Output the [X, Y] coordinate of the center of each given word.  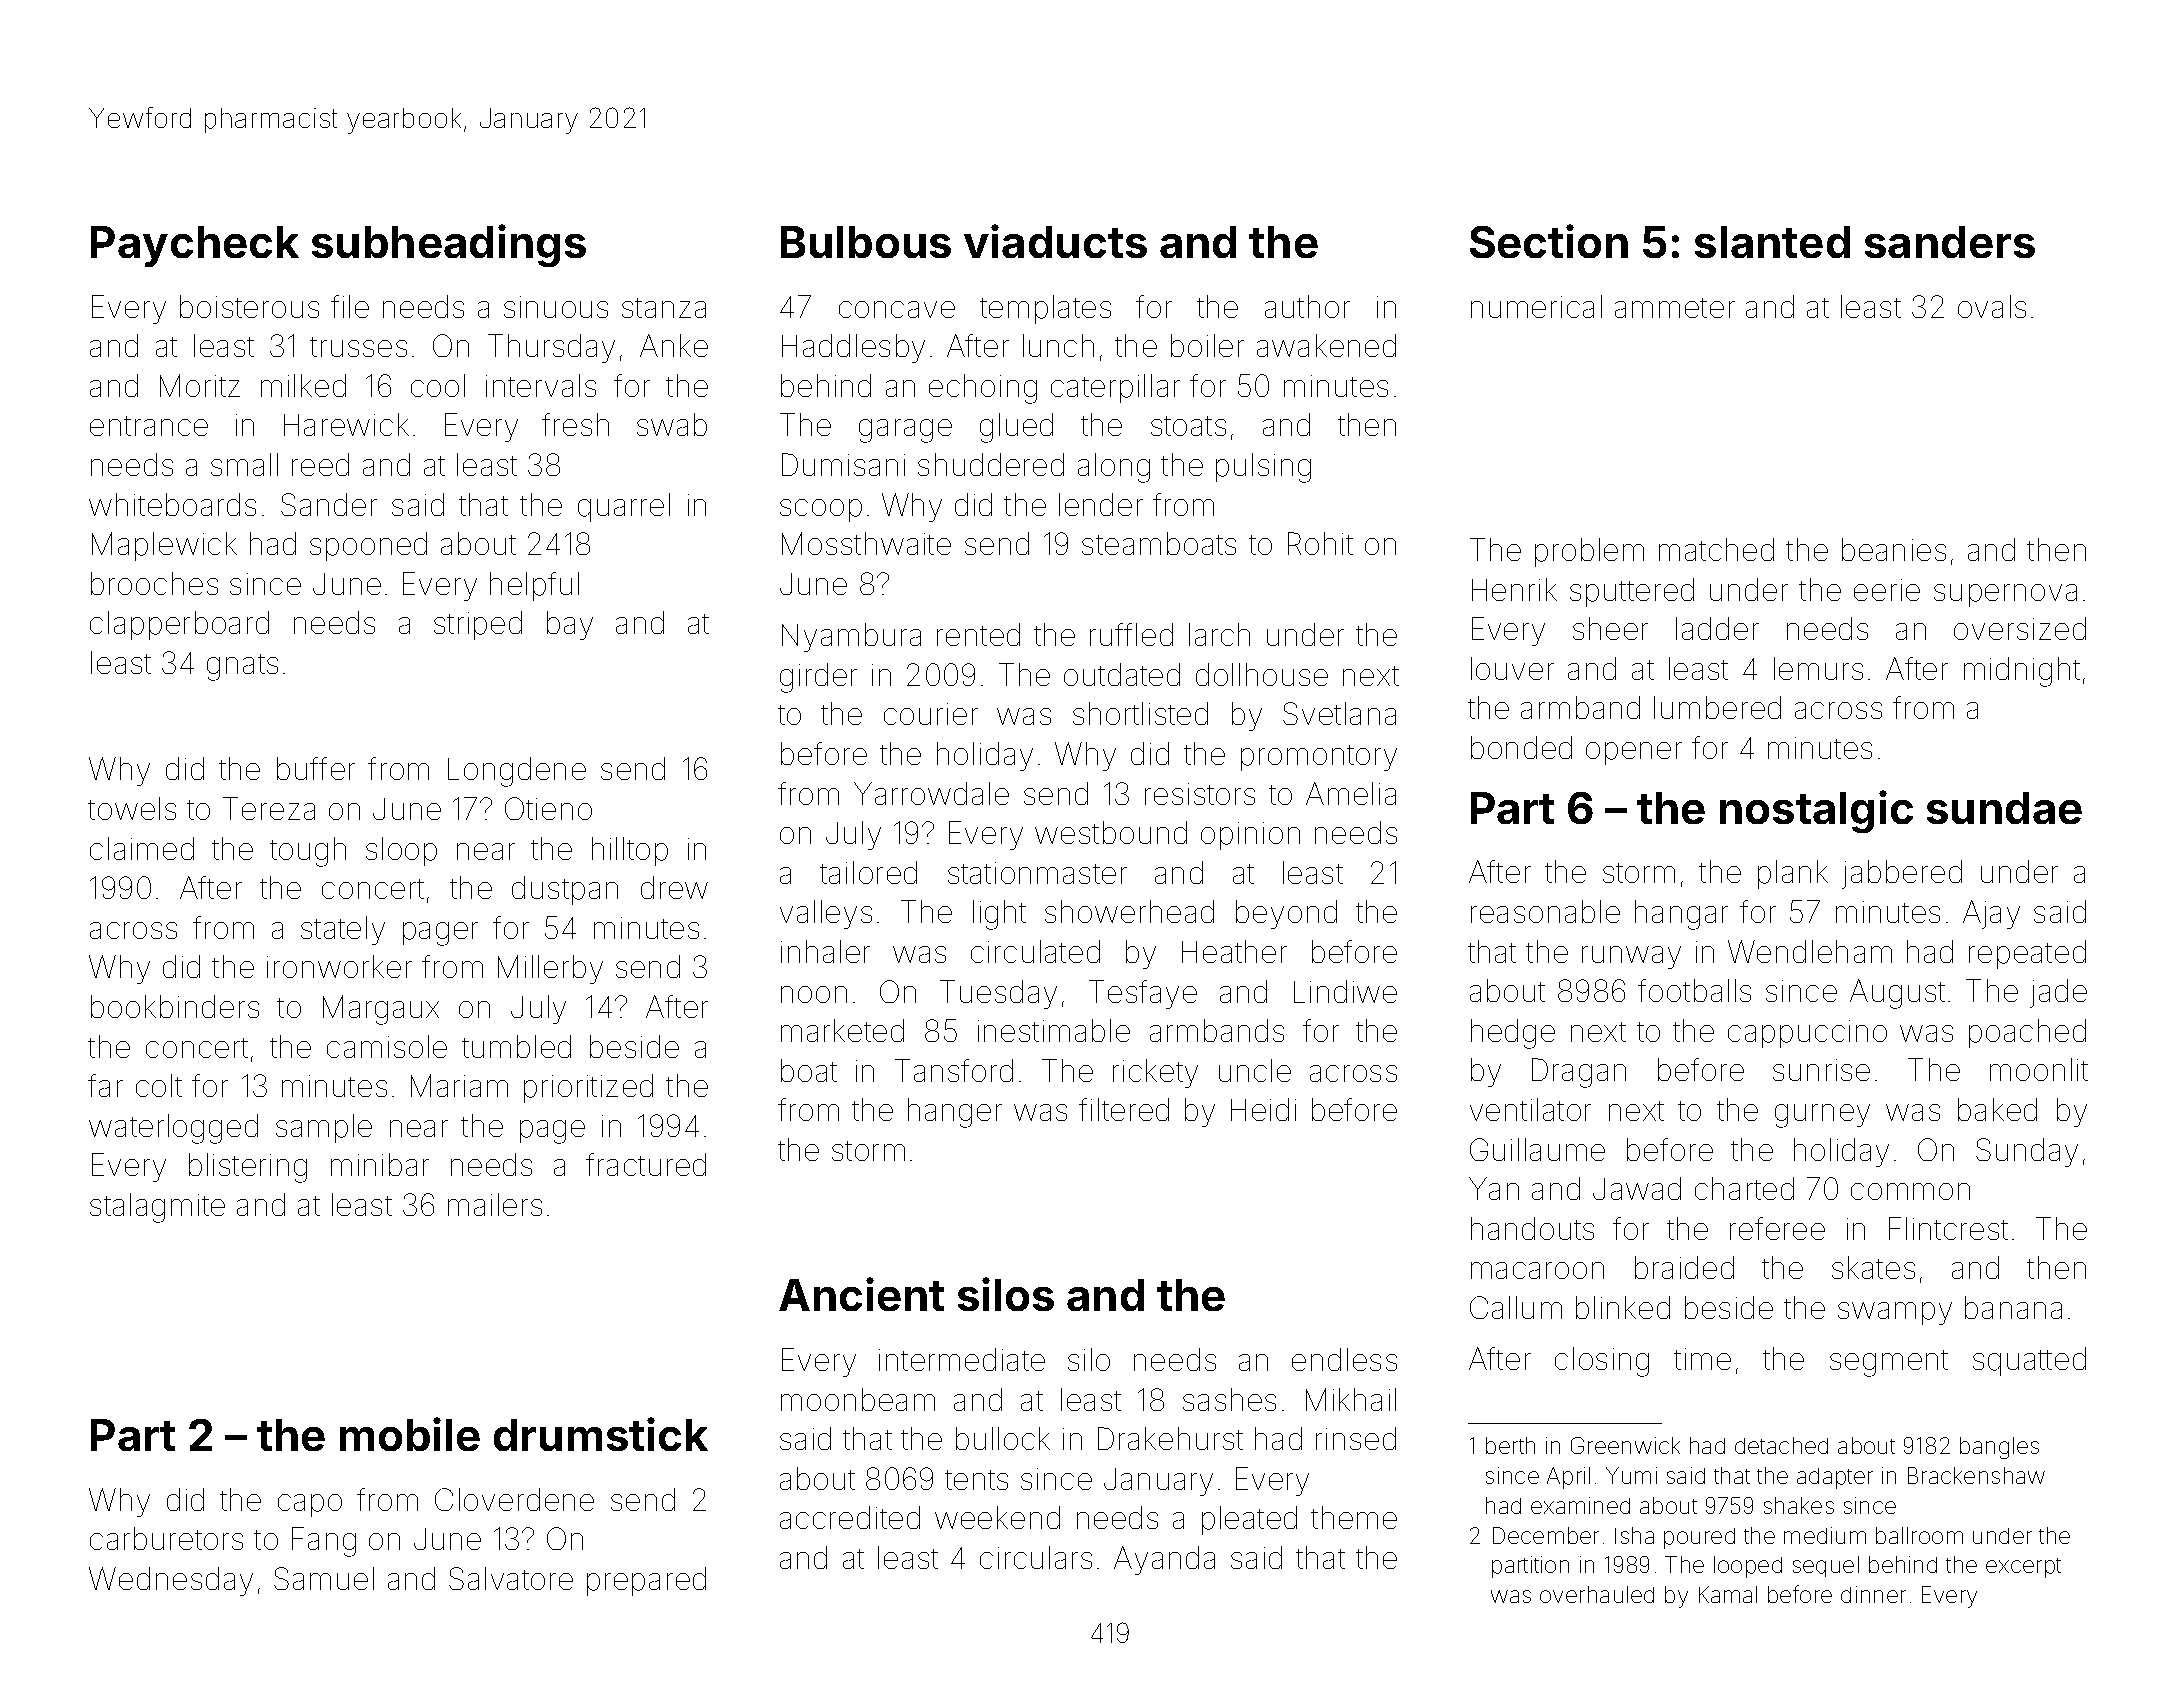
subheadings [449, 245]
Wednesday [171, 1581]
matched [1716, 549]
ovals [1992, 306]
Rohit [1320, 543]
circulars [1036, 1557]
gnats [242, 667]
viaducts [1055, 241]
